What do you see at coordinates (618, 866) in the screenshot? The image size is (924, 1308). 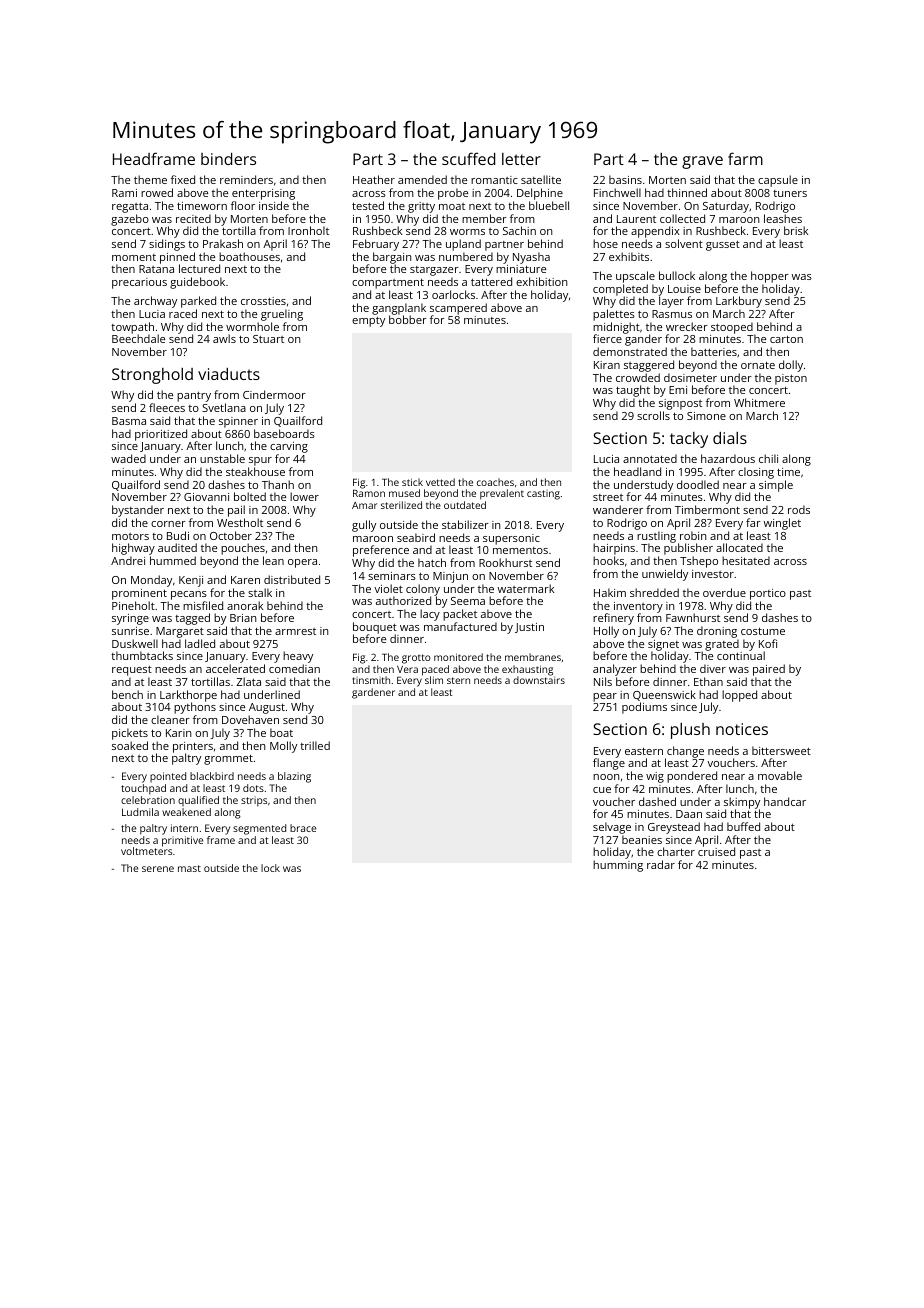 I see `humming` at bounding box center [618, 866].
